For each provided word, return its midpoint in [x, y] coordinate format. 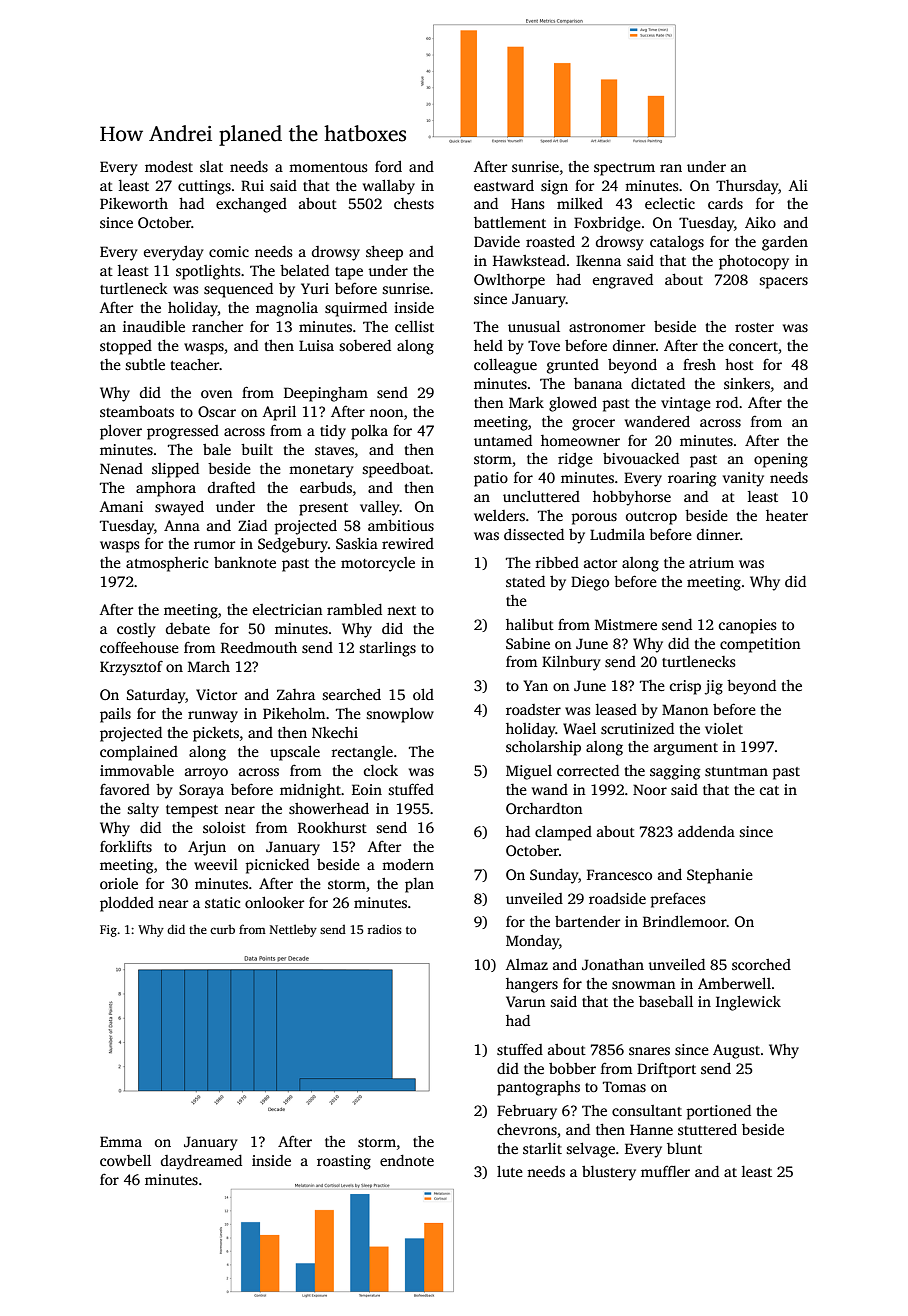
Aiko [760, 222]
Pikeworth [134, 203]
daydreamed [201, 1162]
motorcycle [378, 564]
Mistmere [626, 624]
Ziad [252, 525]
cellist [414, 326]
